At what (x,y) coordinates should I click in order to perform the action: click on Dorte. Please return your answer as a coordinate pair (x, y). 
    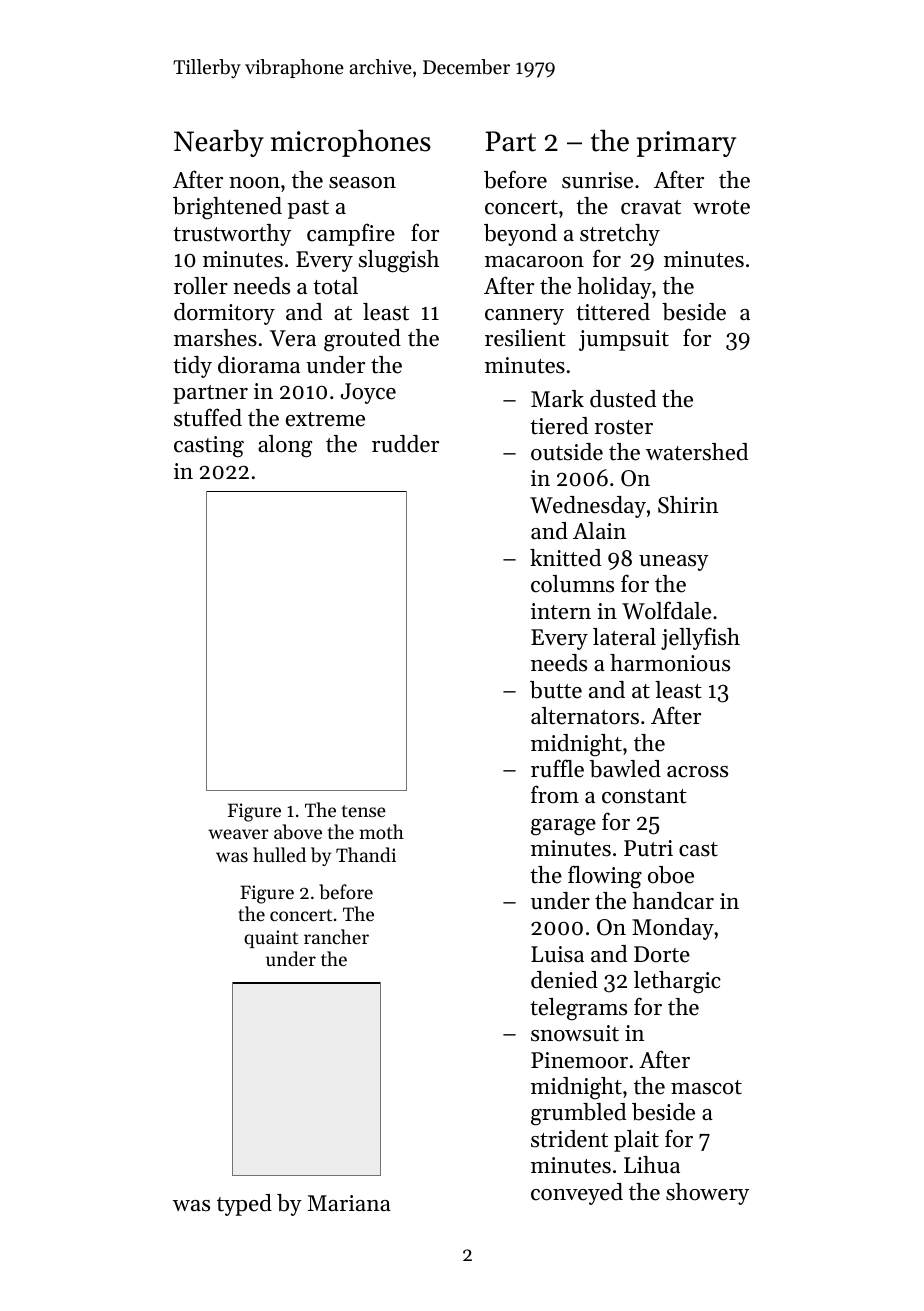
    Looking at the image, I should click on (662, 954).
